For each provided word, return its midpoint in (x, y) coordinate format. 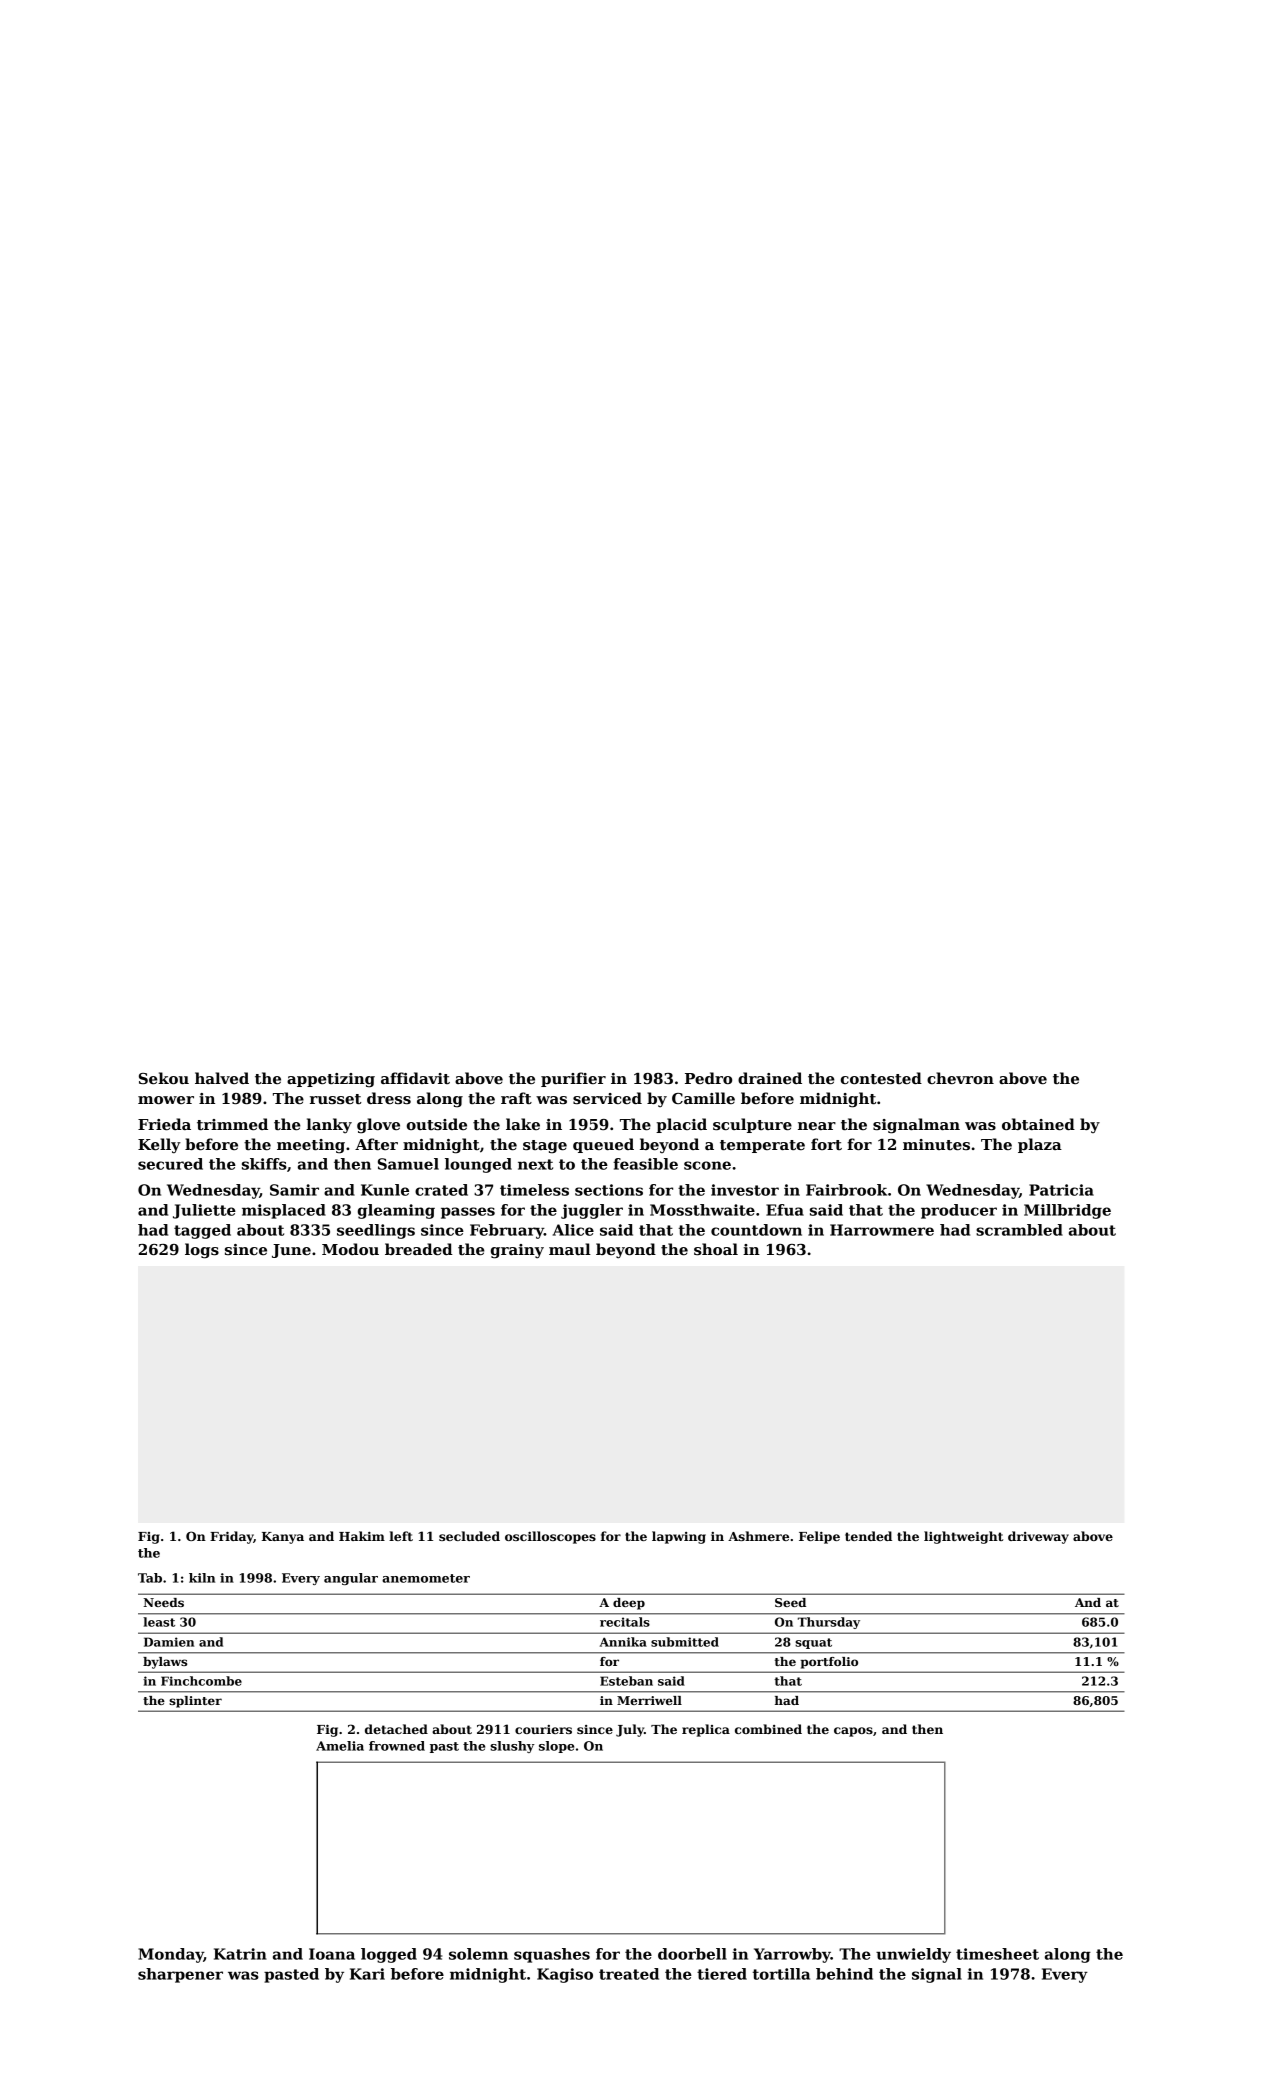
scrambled (1019, 1230)
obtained (1038, 1124)
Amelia (340, 1746)
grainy (517, 1251)
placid (681, 1125)
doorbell (692, 1954)
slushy (512, 1747)
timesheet (997, 1954)
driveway (1038, 1537)
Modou (350, 1249)
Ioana (332, 1954)
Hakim (362, 1536)
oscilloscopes (550, 1537)
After (376, 1144)
